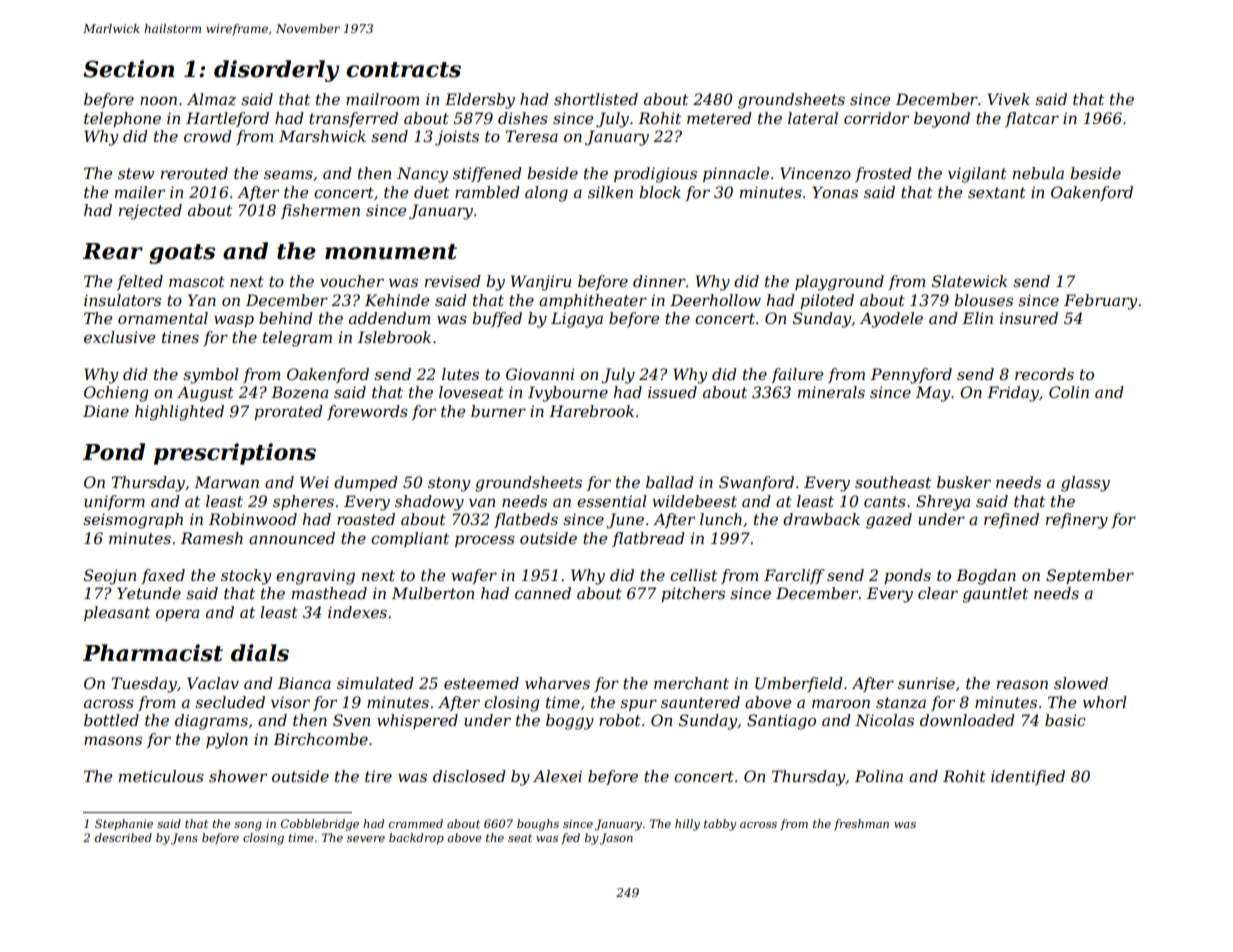 Image resolution: width=1233 pixels, height=952 pixels. Describe the element at coordinates (541, 283) in the page. I see `Wanjiru` at that location.
